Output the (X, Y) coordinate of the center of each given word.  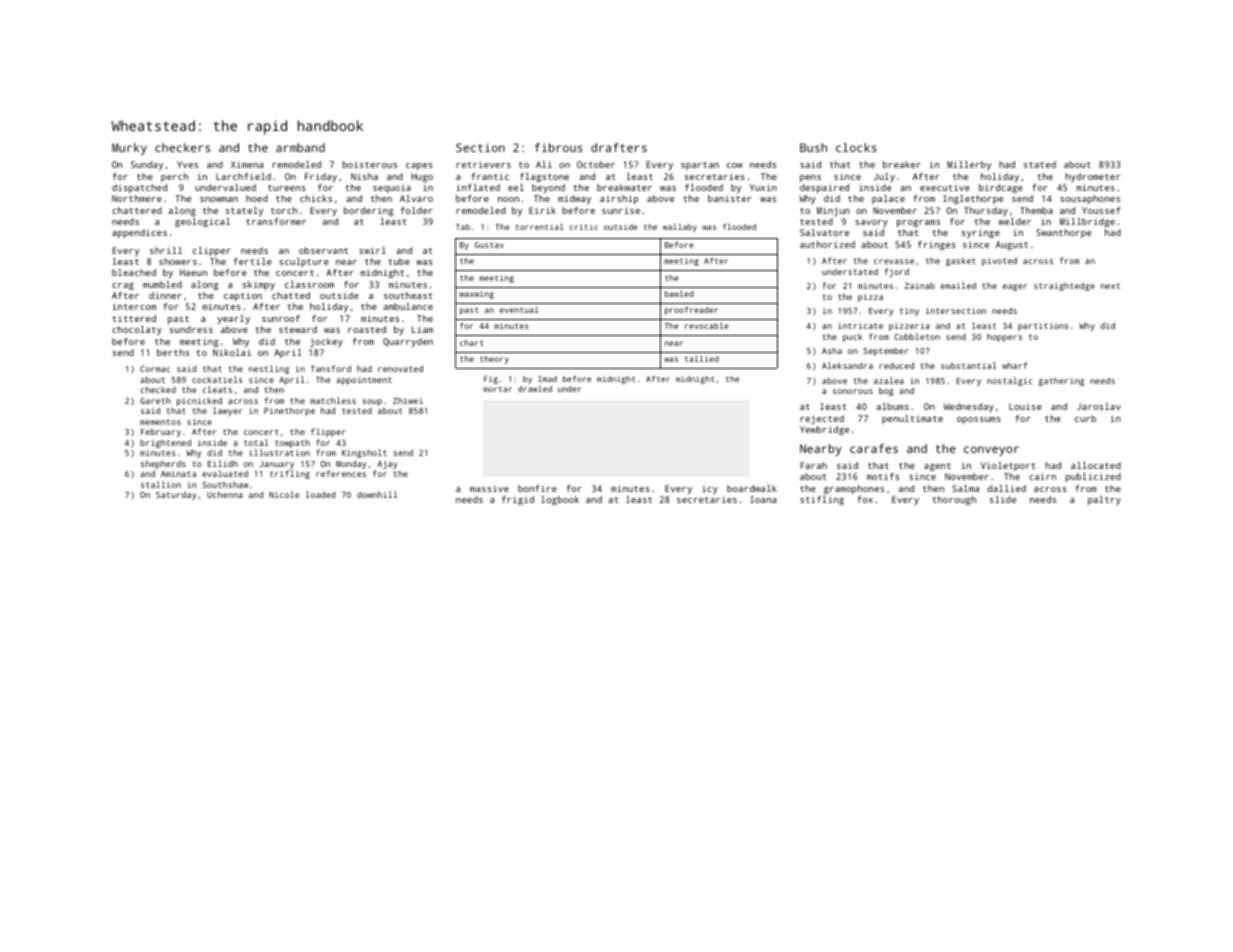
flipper (328, 432)
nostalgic (1010, 381)
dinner (165, 295)
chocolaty (137, 330)
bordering (369, 211)
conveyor (991, 451)
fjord (896, 272)
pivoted (999, 261)
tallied (702, 358)
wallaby (680, 228)
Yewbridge (824, 430)
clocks (856, 147)
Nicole (284, 494)
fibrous (559, 147)
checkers (182, 147)
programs (918, 223)
